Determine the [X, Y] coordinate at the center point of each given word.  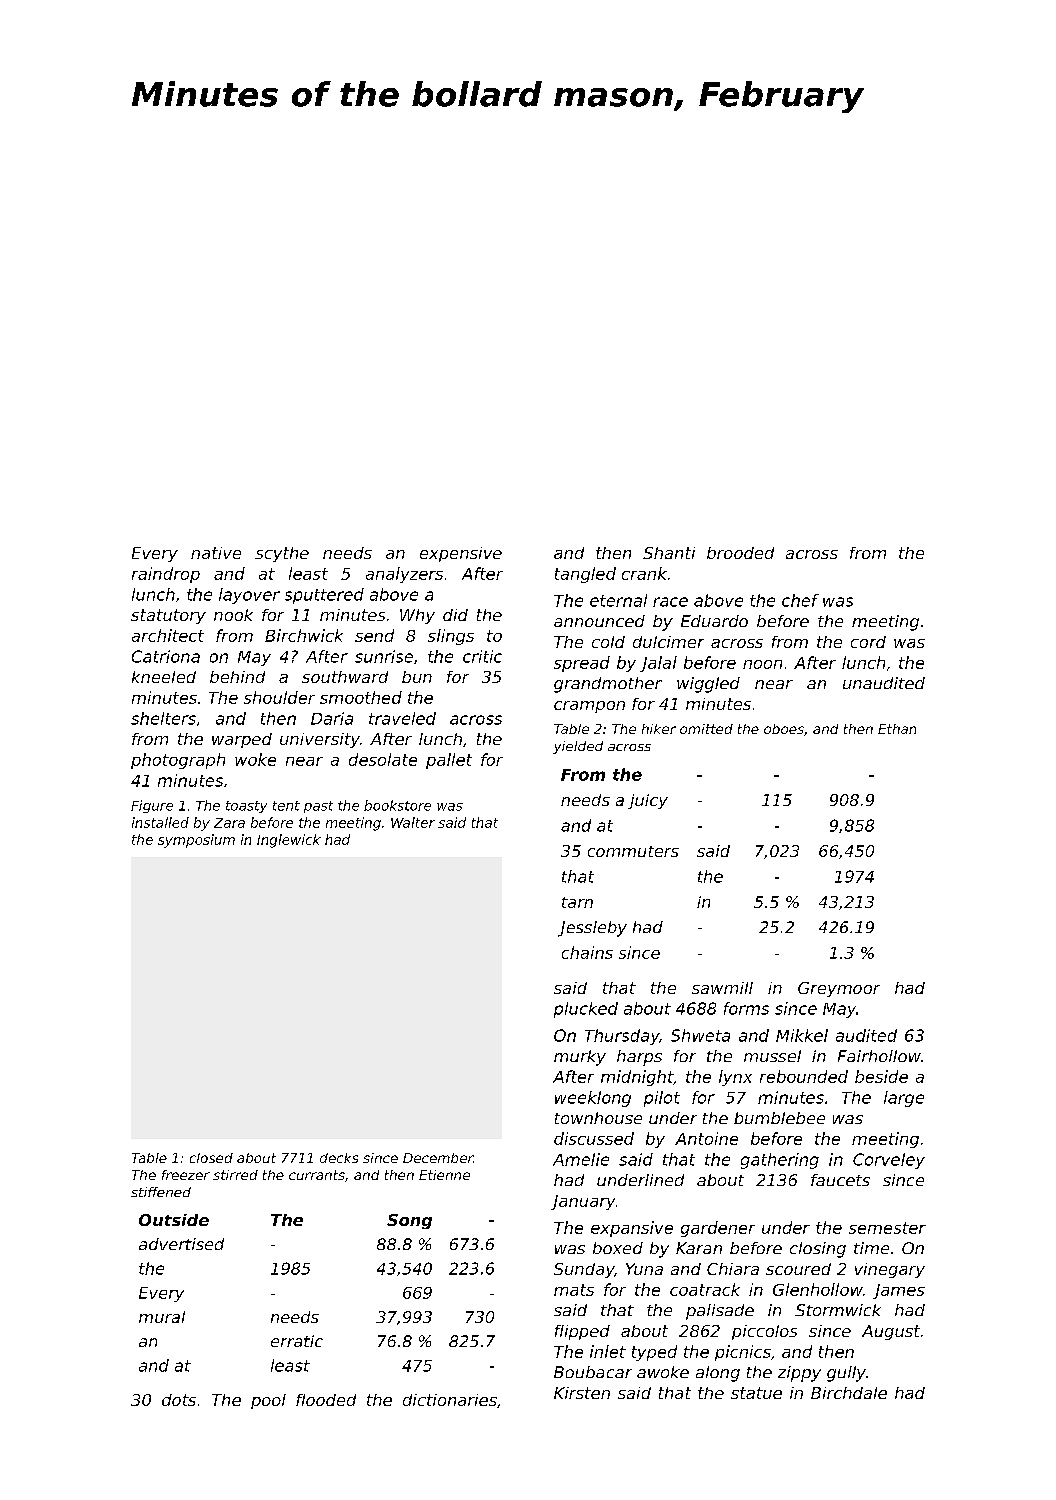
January [583, 1202]
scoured [798, 1269]
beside [881, 1076]
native [216, 553]
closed [211, 1158]
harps [639, 1058]
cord [868, 642]
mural [162, 1317]
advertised [181, 1244]
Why [417, 616]
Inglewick [289, 841]
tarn [577, 902]
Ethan [897, 729]
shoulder [279, 697]
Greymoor [839, 989]
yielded [578, 747]
